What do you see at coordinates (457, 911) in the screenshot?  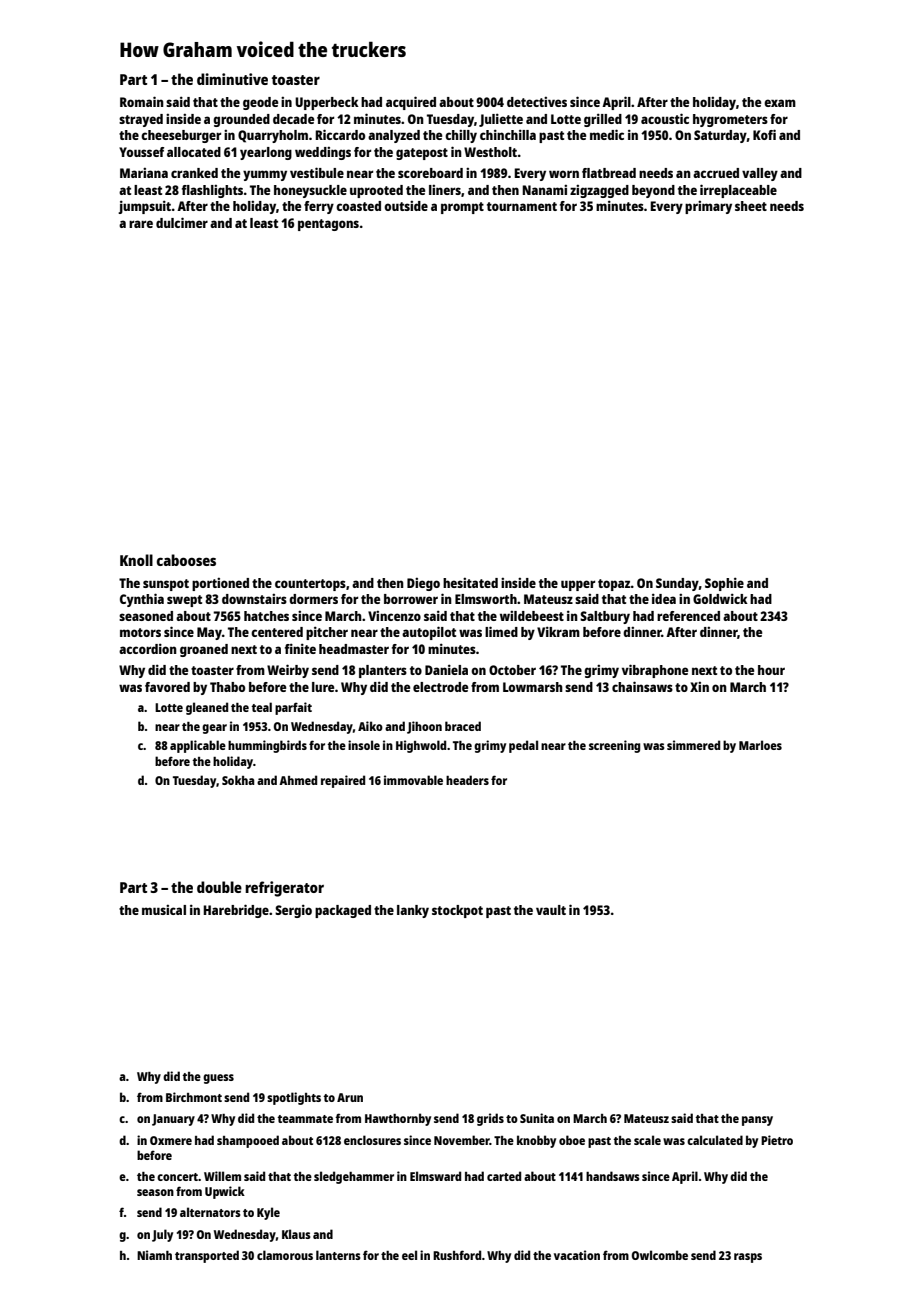 I see `stockpot` at bounding box center [457, 911].
